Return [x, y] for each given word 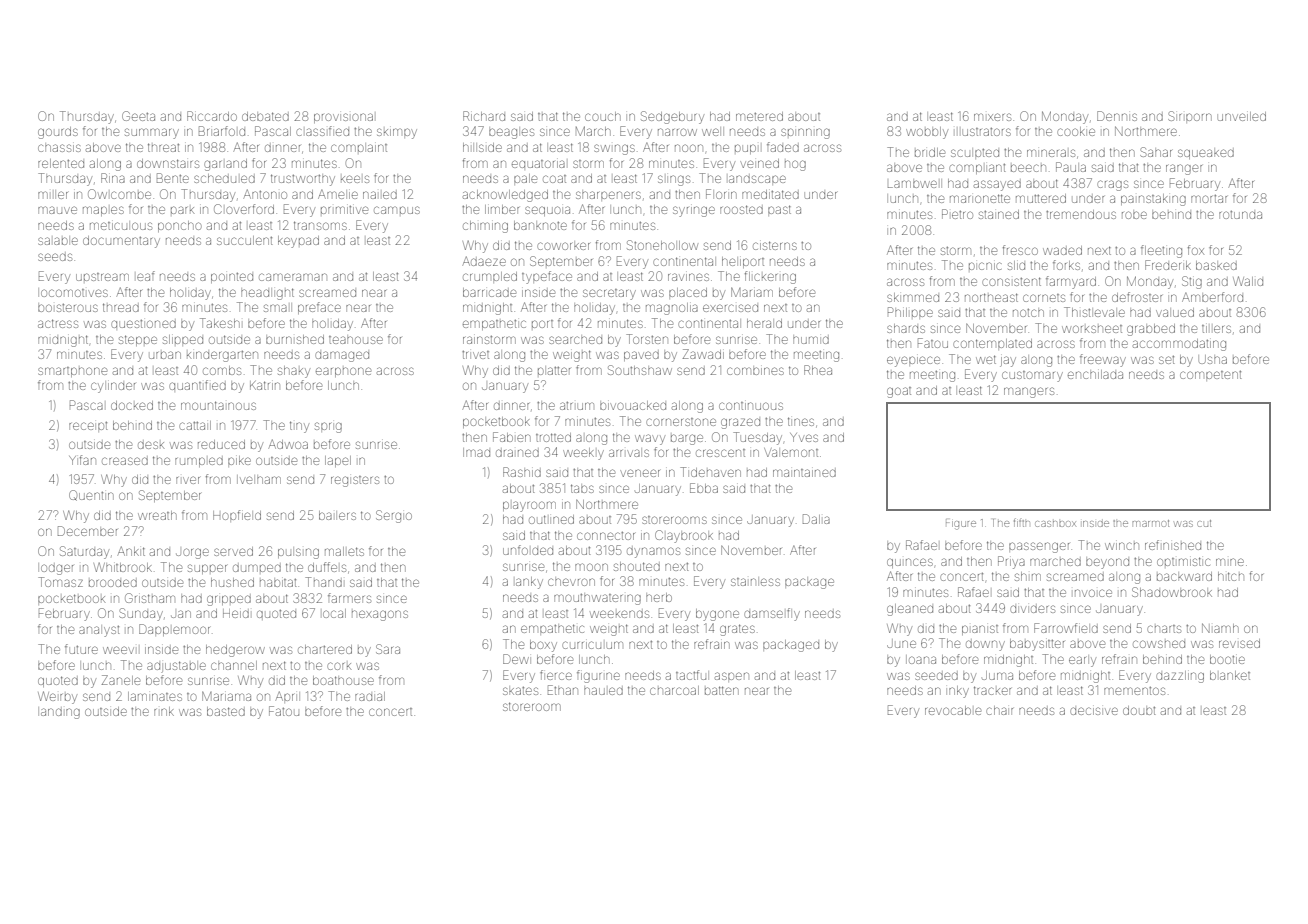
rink [164, 711]
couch [603, 116]
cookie [1076, 131]
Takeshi [220, 323]
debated [265, 116]
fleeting [1161, 251]
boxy [543, 646]
